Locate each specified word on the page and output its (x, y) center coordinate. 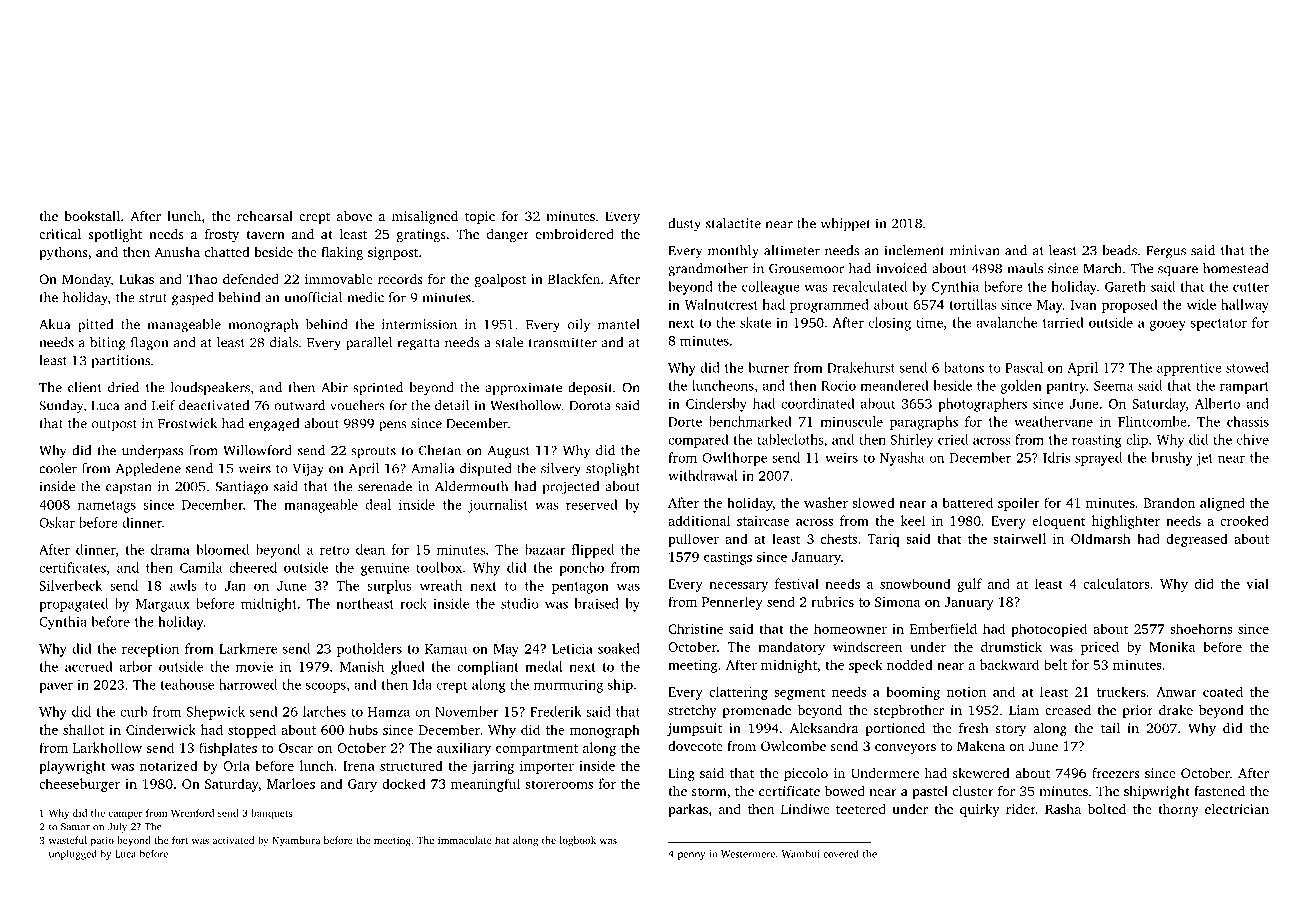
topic (480, 217)
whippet (845, 225)
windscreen (867, 646)
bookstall (92, 215)
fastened (1219, 791)
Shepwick (216, 713)
